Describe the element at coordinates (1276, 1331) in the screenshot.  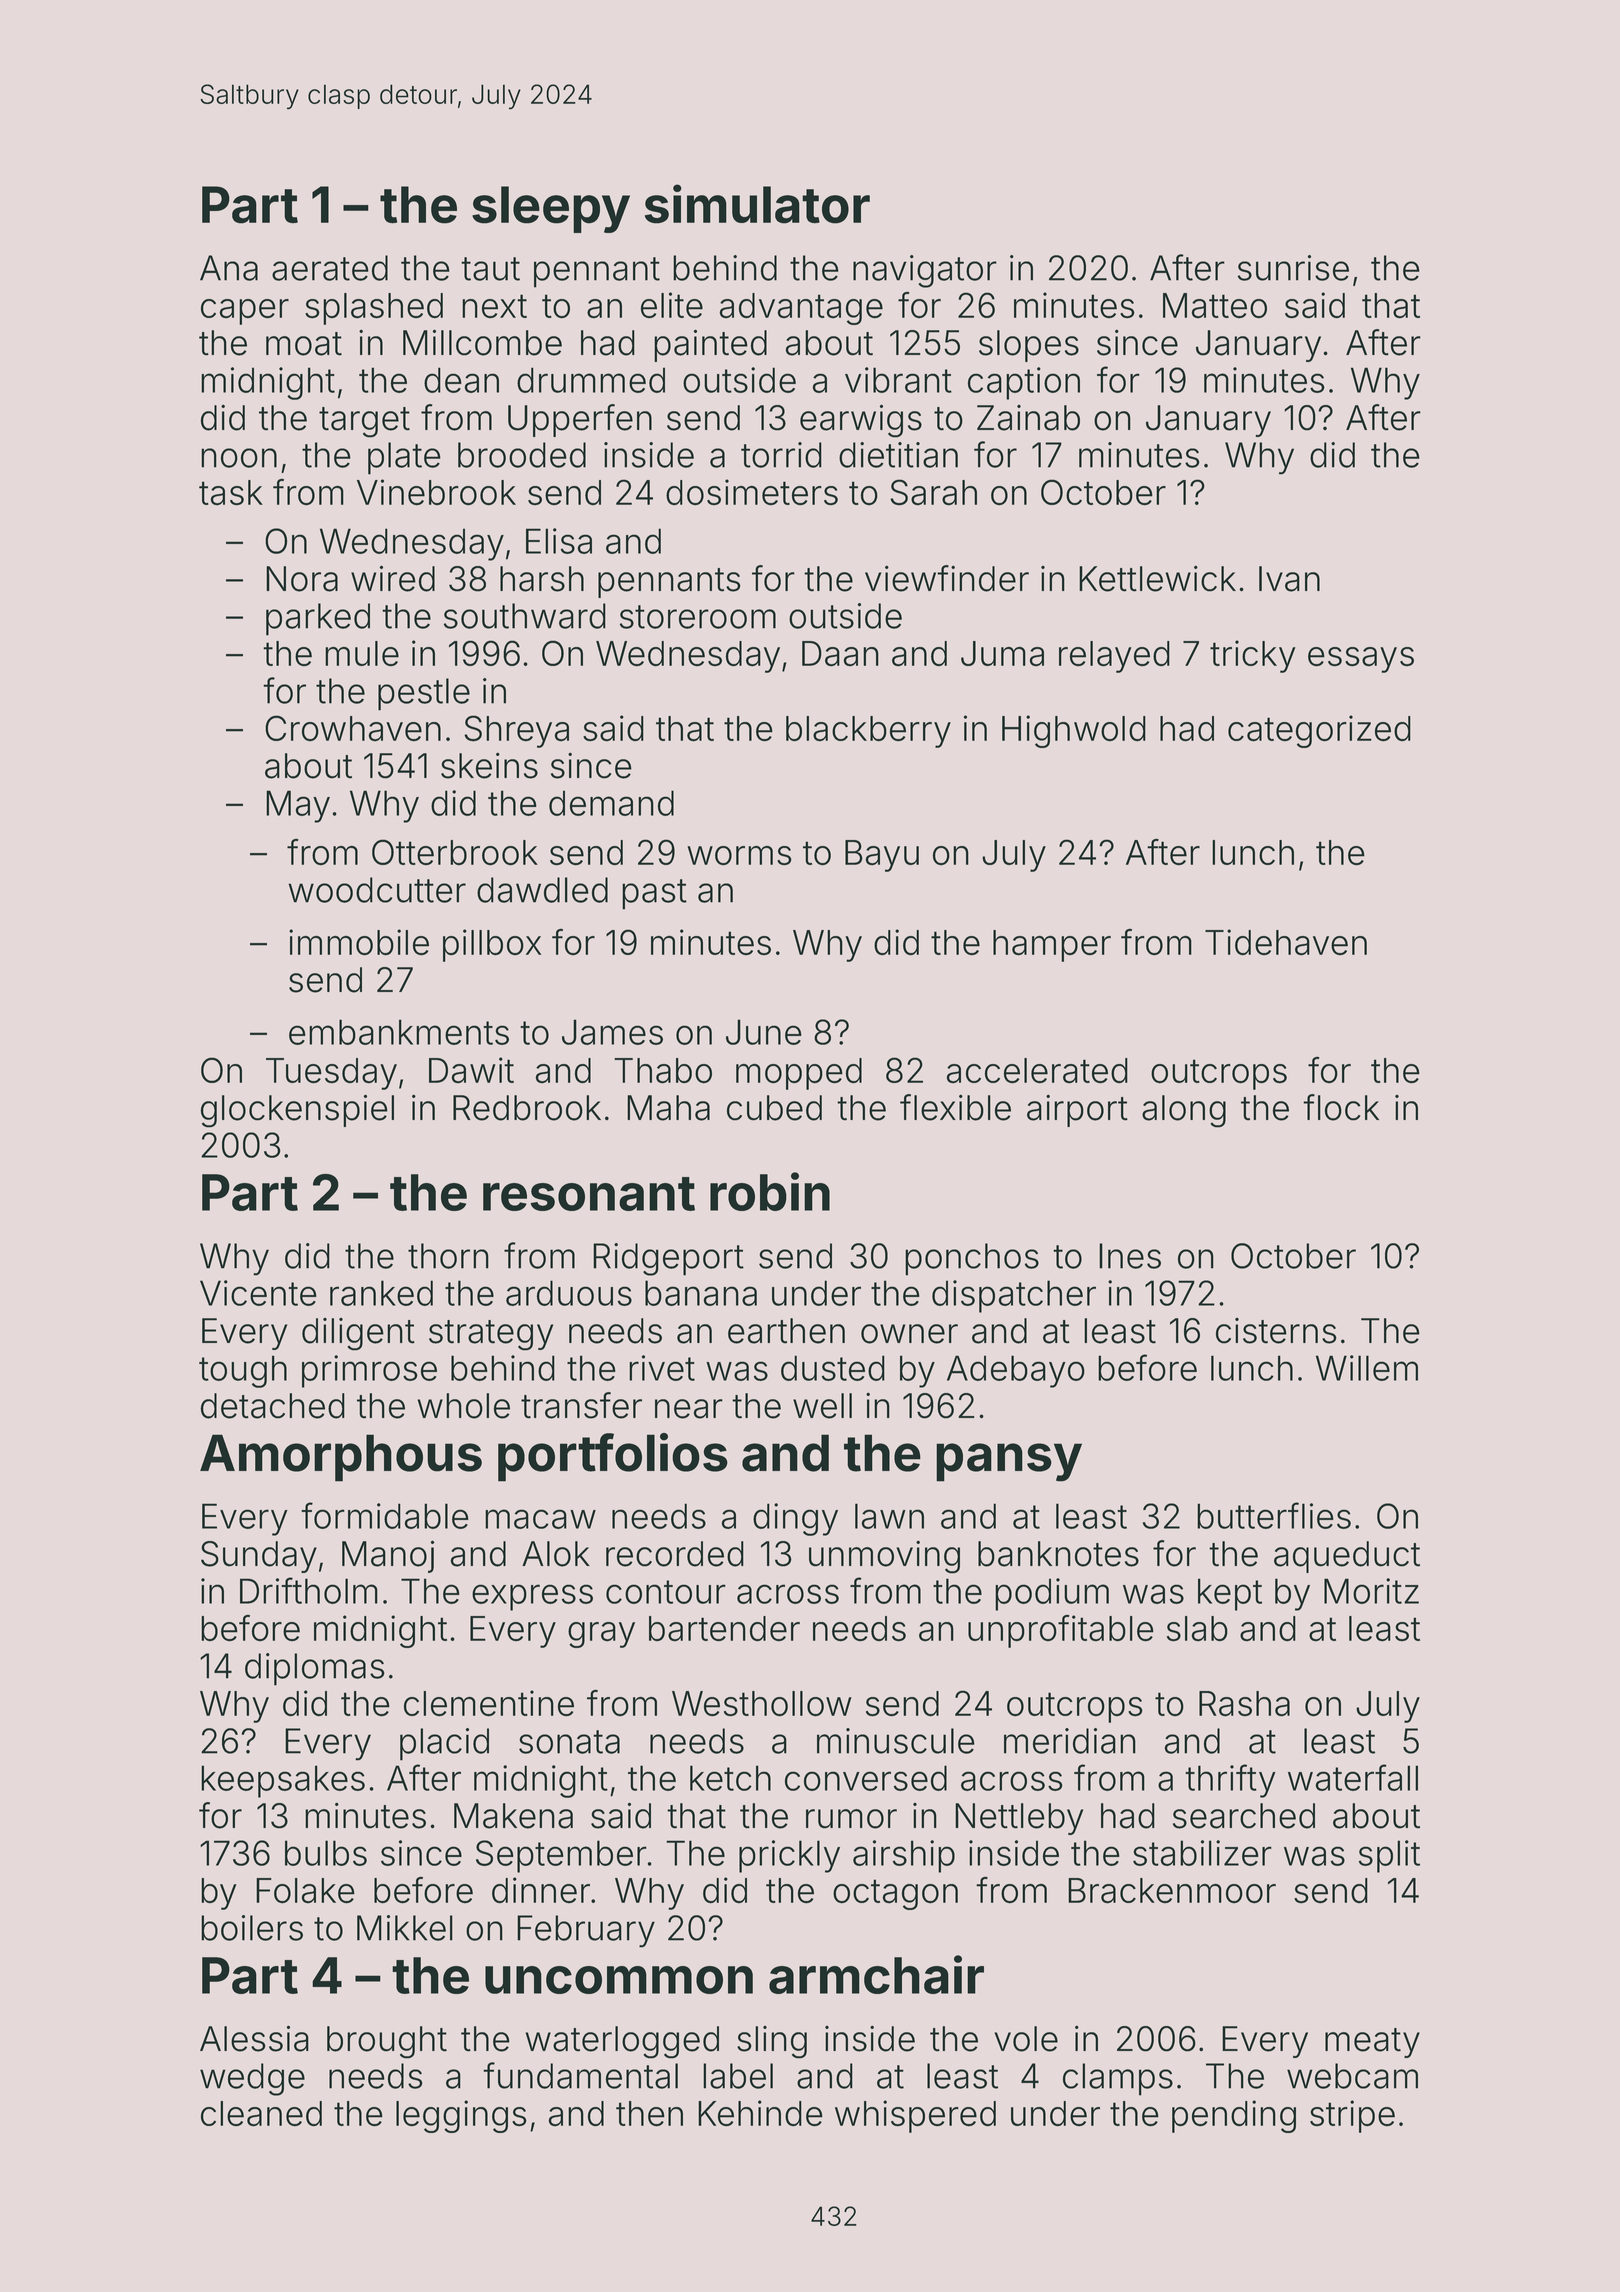
I see `cisterns` at that location.
